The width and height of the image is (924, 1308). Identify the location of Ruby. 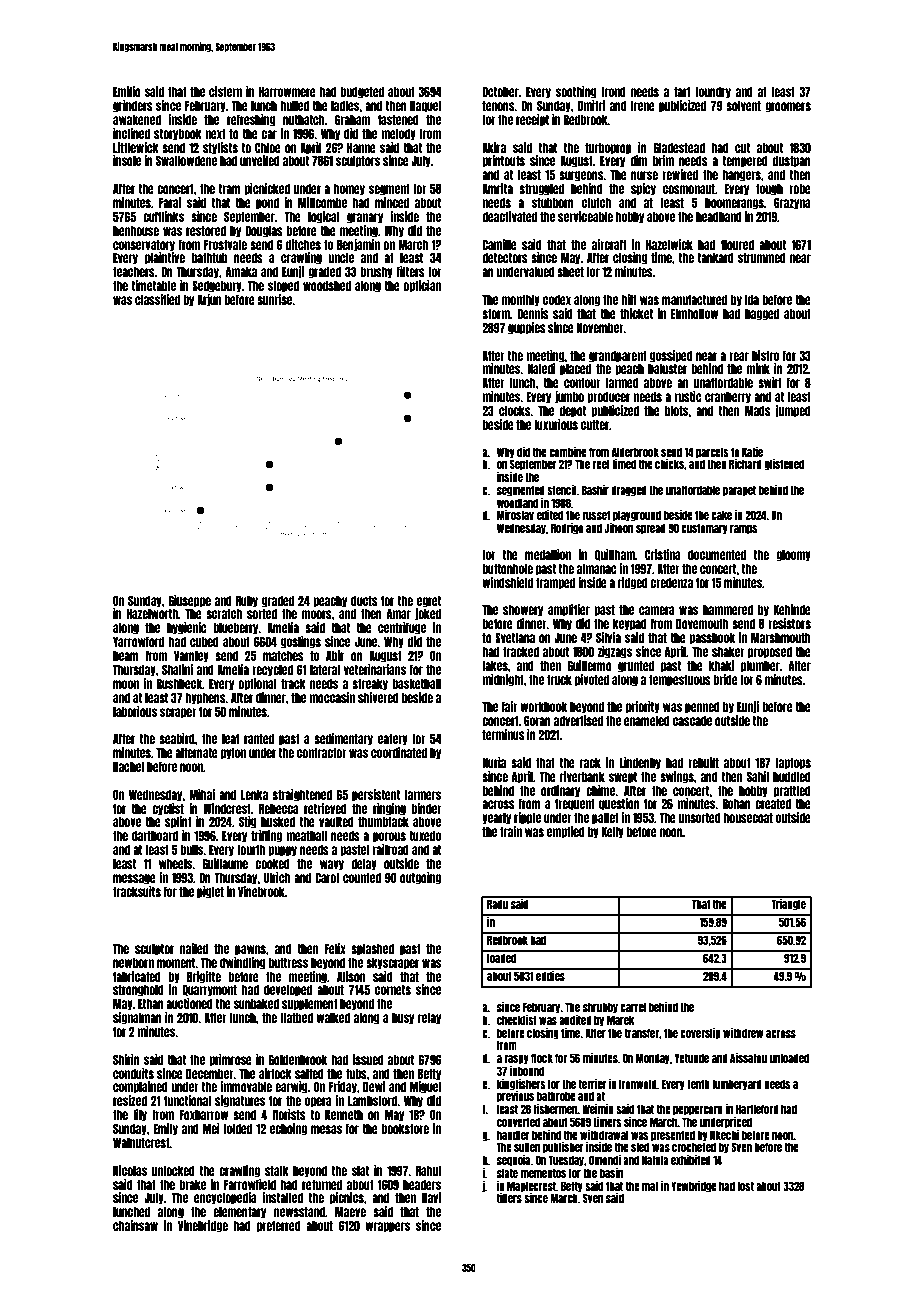
(247, 602).
